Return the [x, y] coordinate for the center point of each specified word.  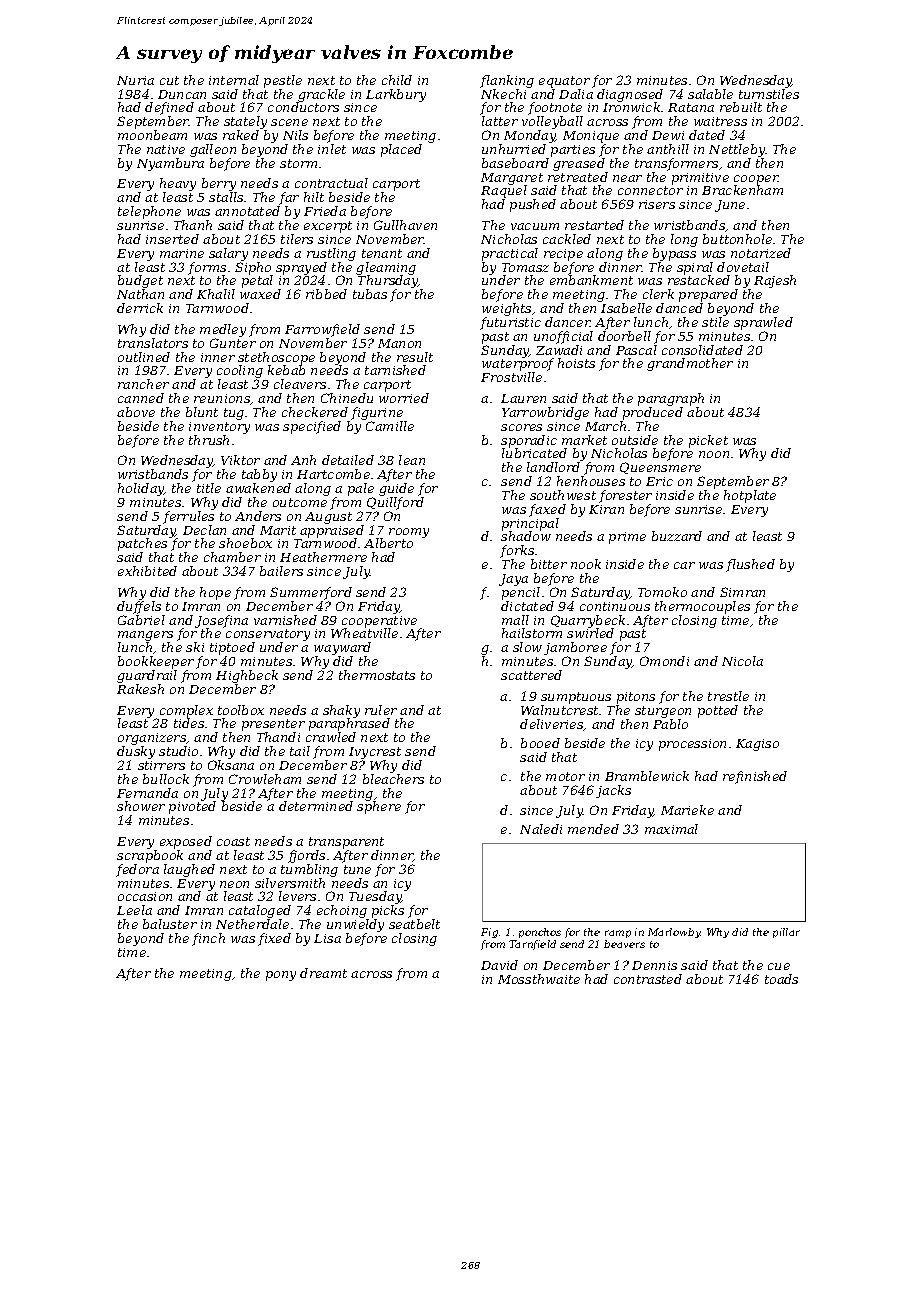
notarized [761, 253]
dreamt [323, 973]
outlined [144, 357]
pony [281, 976]
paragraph [671, 399]
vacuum [535, 226]
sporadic [529, 441]
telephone [149, 212]
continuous [615, 606]
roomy [409, 533]
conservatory [268, 635]
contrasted [648, 979]
